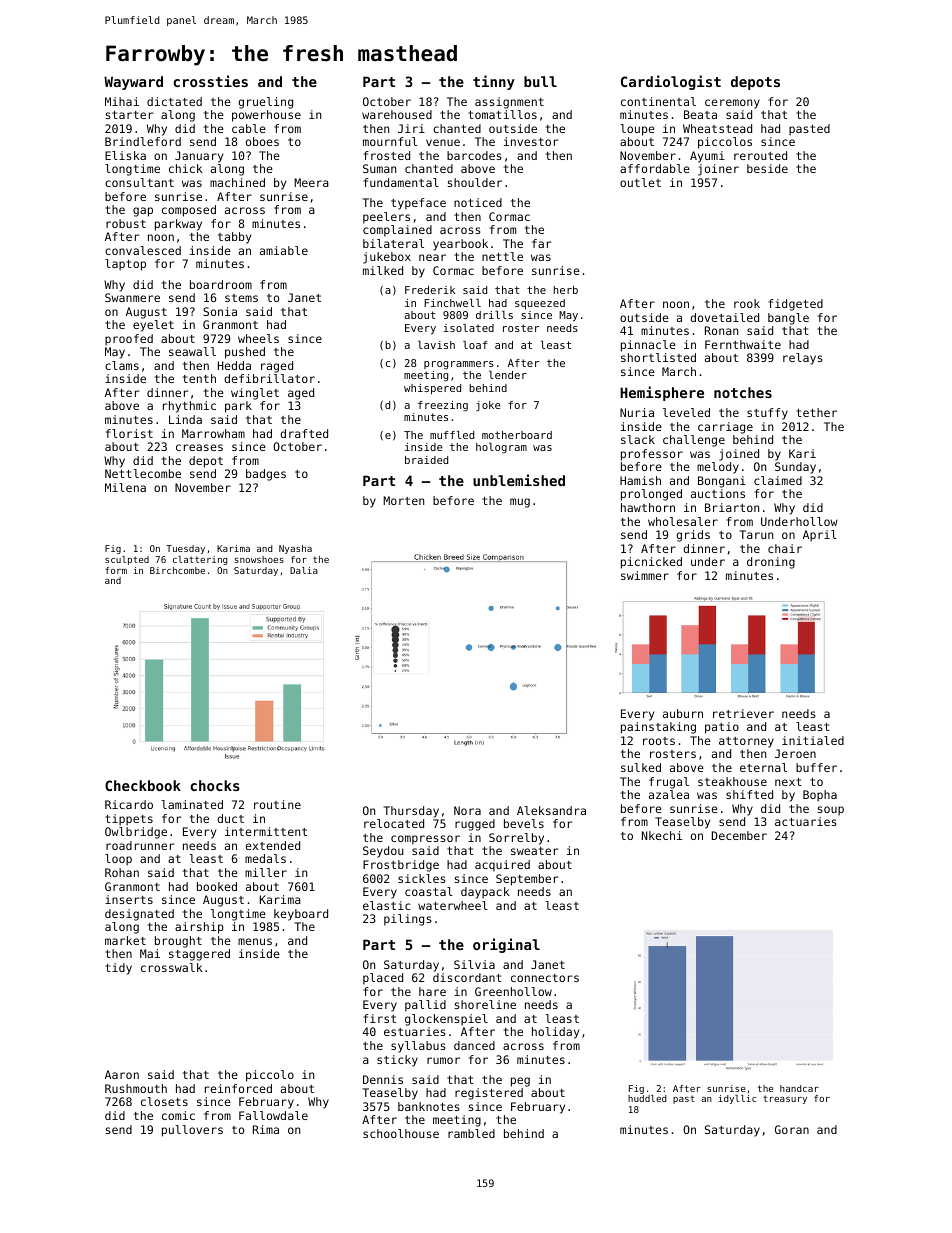 Image resolution: width=952 pixels, height=1233 pixels. What do you see at coordinates (122, 1074) in the image?
I see `Aaron` at bounding box center [122, 1074].
